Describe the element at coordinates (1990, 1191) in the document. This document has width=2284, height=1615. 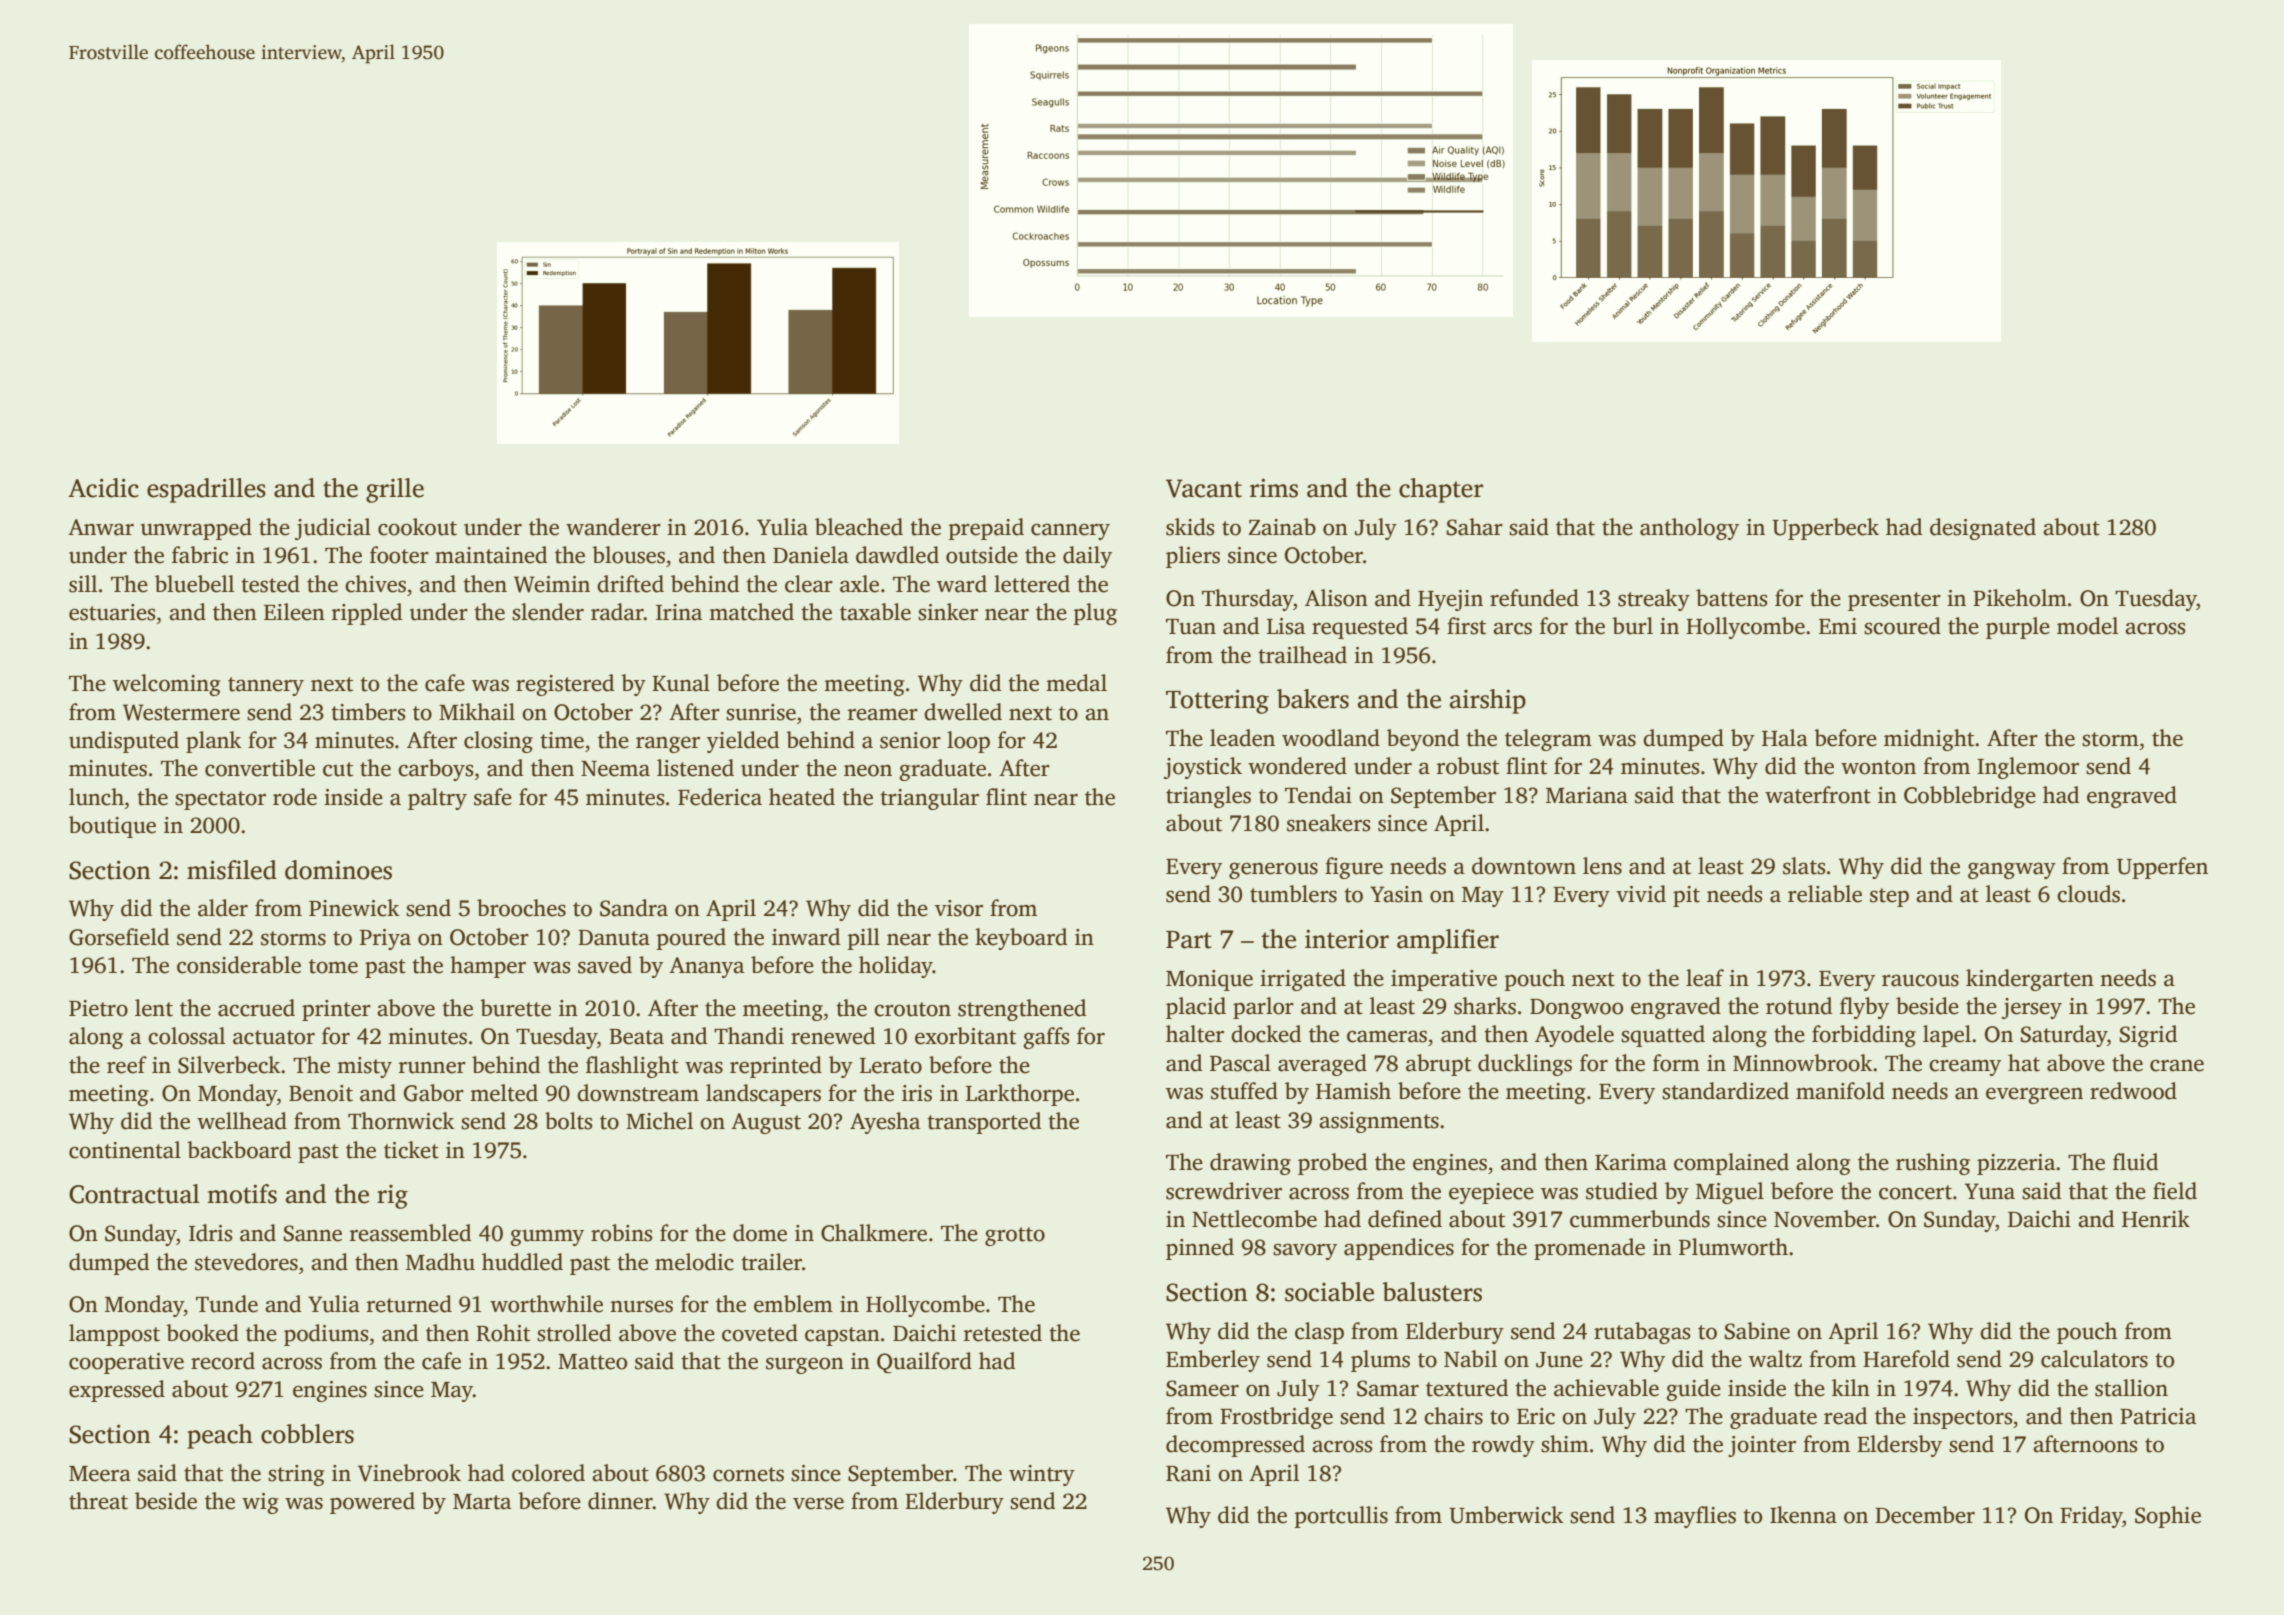
I see `Yuna` at that location.
